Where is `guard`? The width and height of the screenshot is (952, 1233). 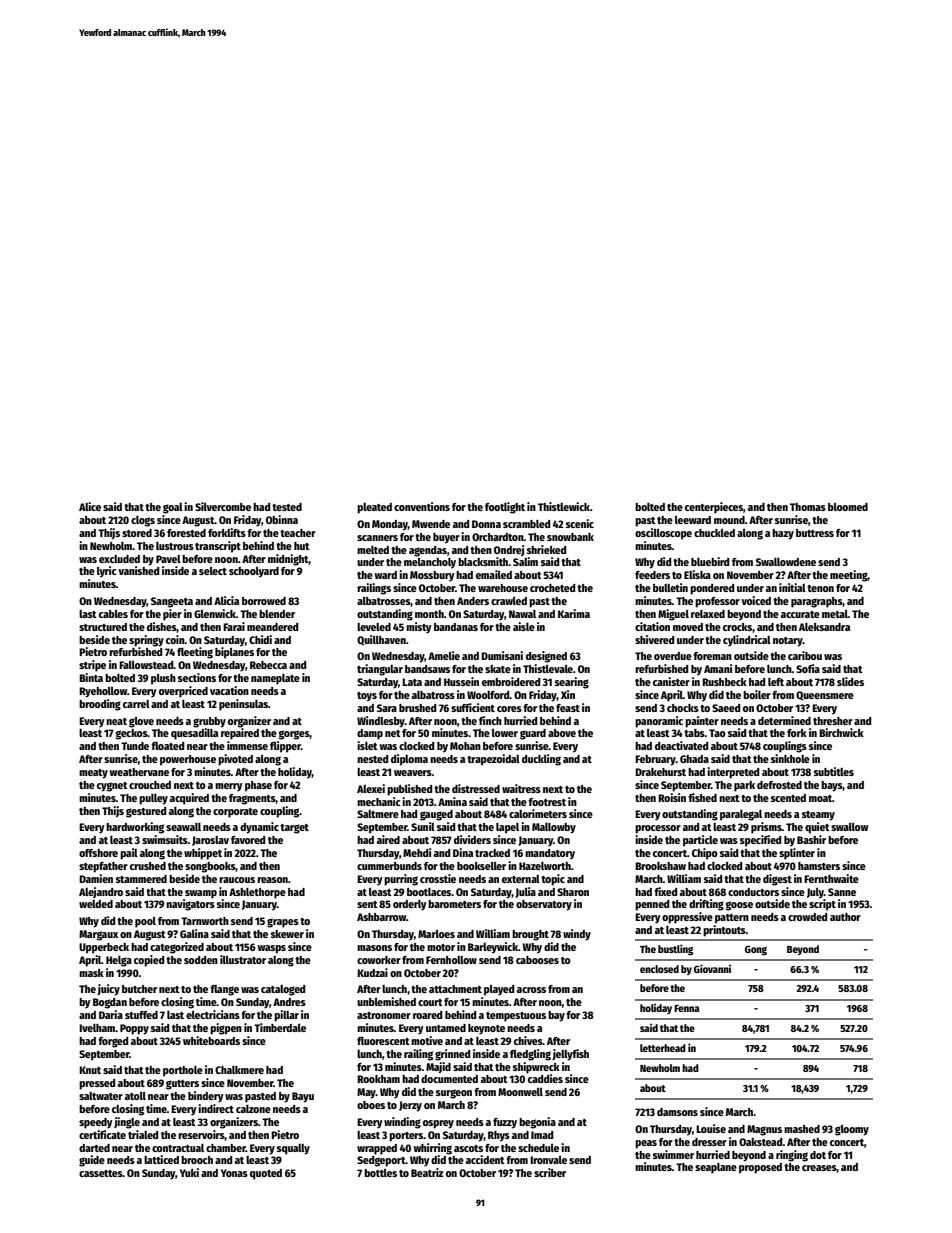 guard is located at coordinates (533, 734).
